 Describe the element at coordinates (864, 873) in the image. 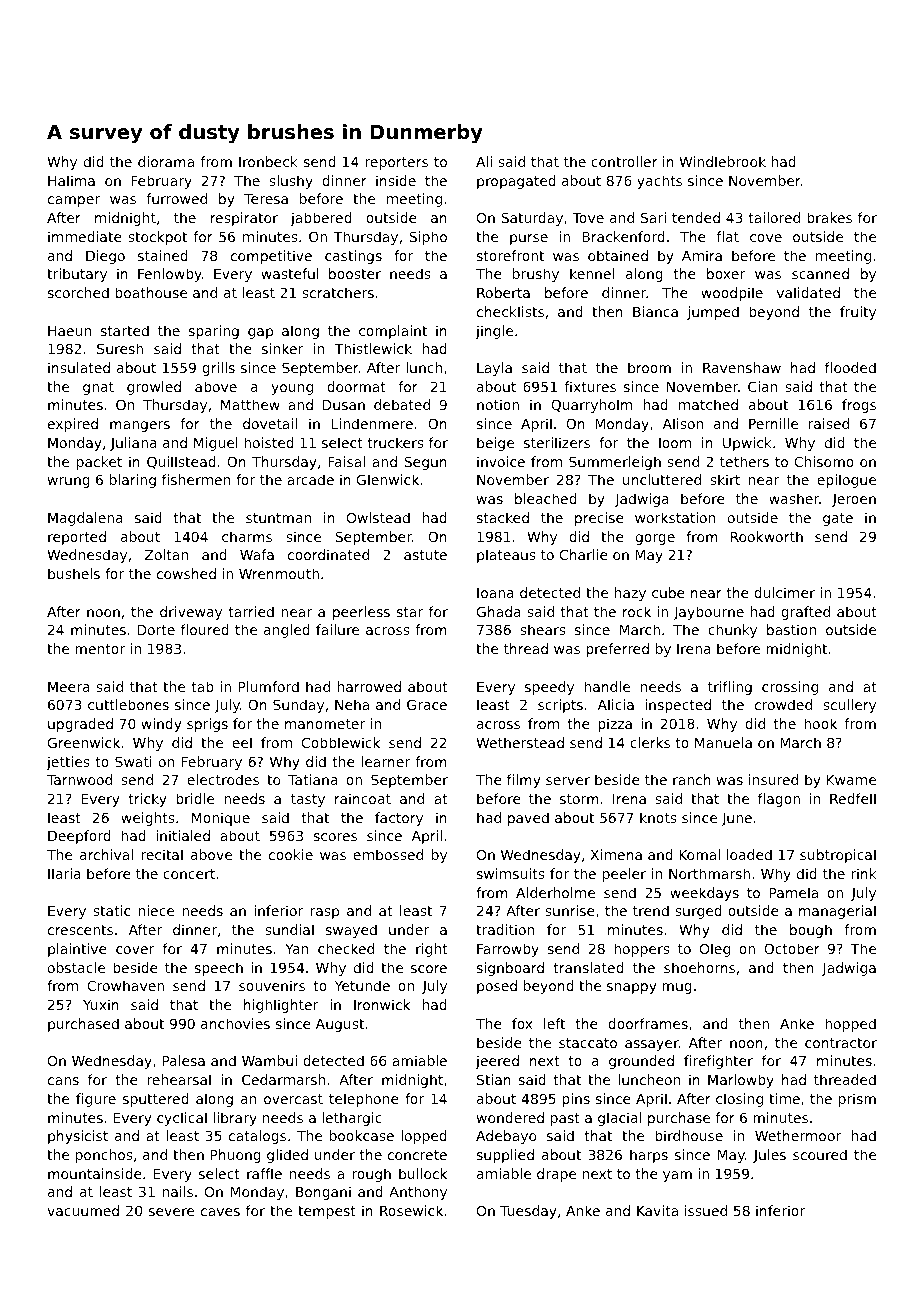

I see `rink` at that location.
